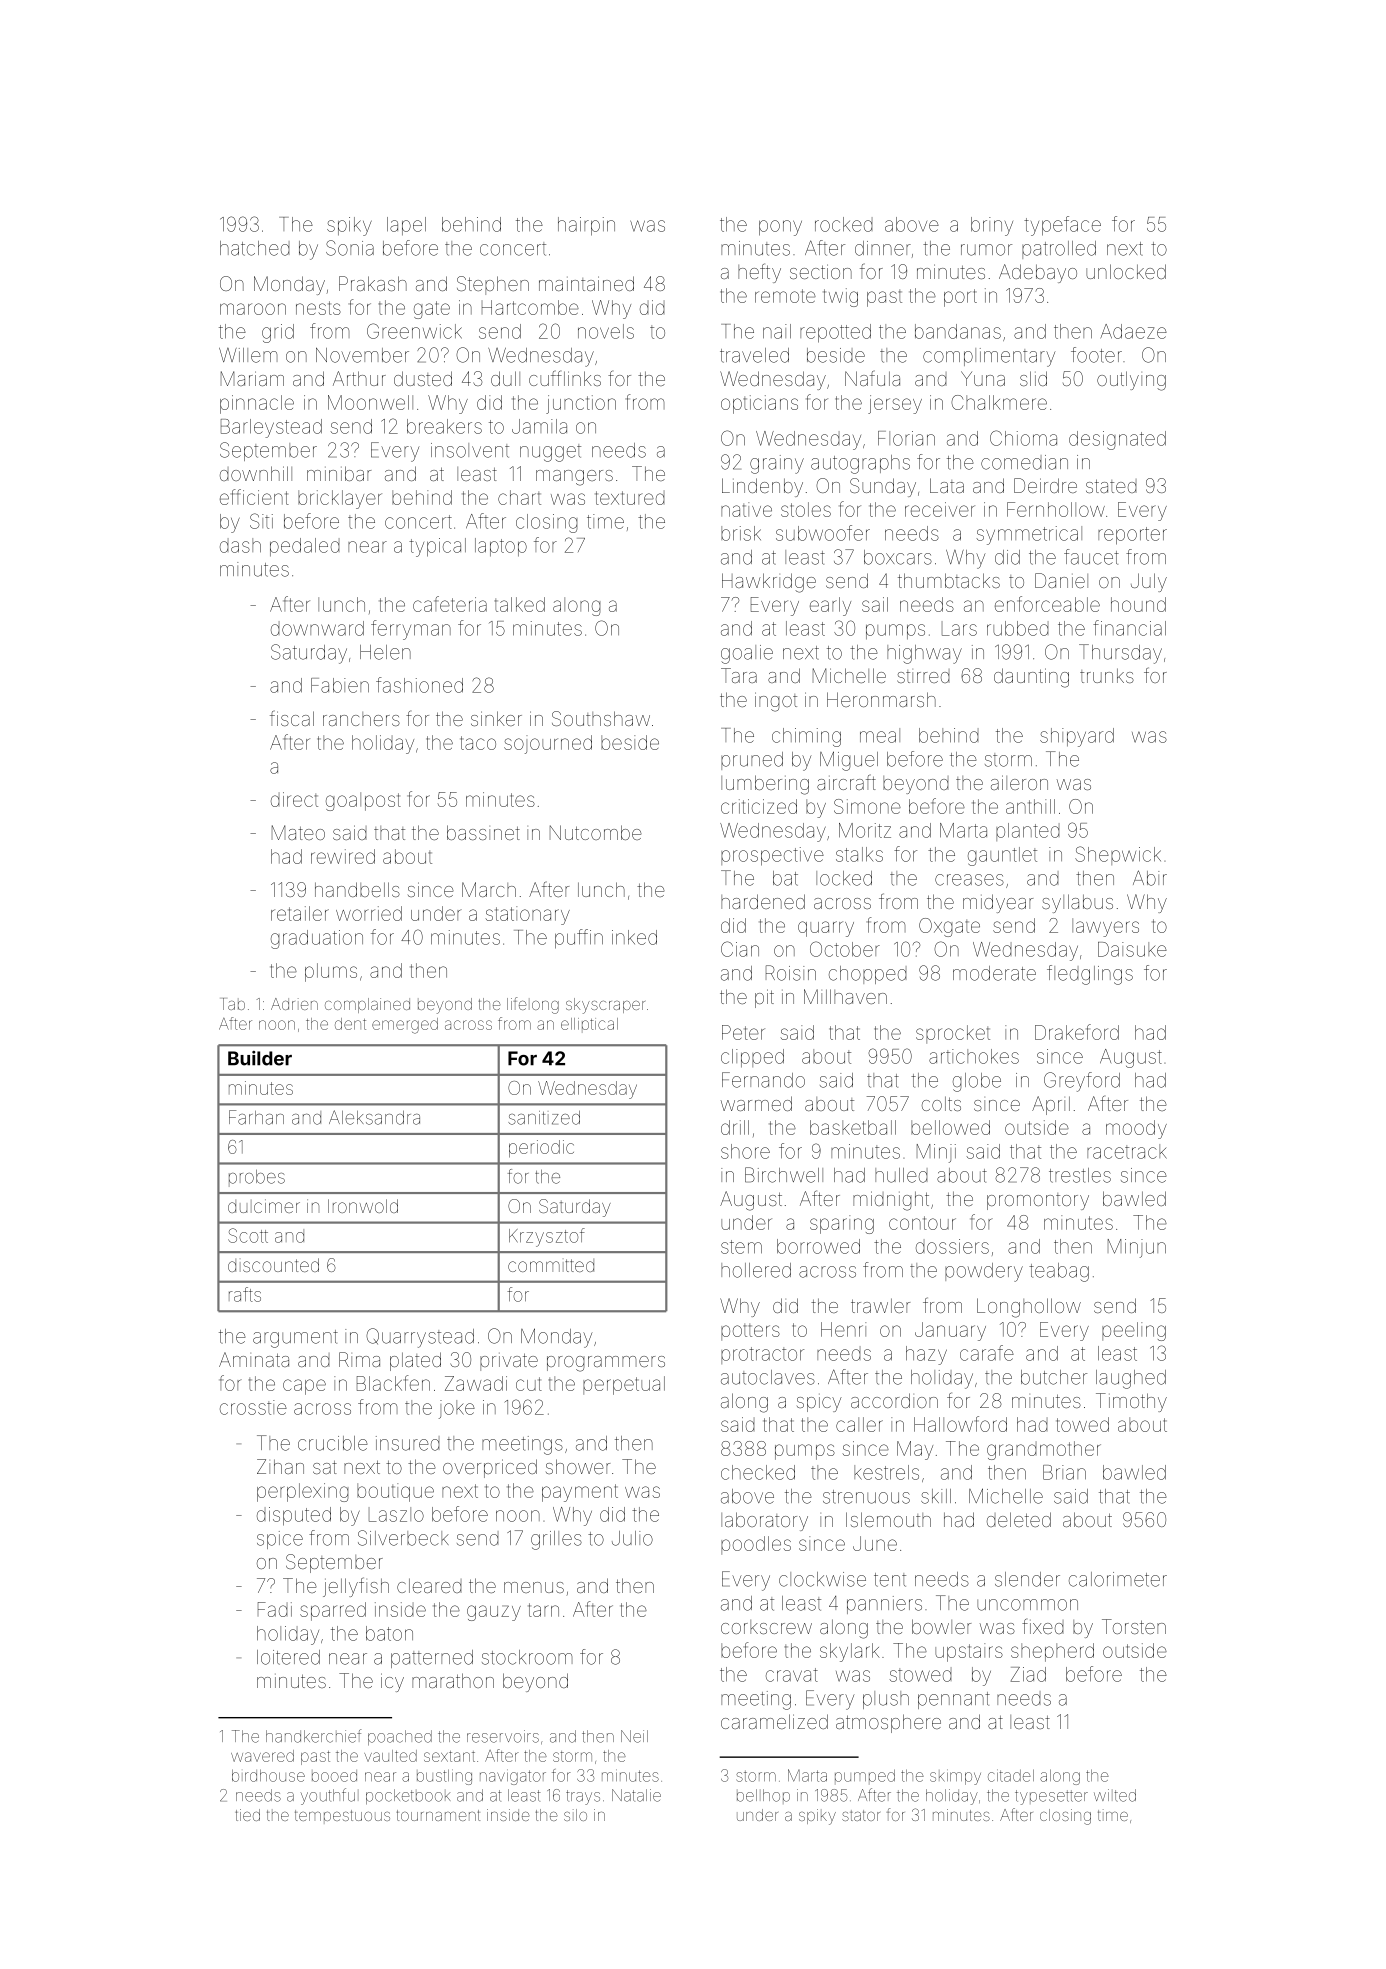 The width and height of the document is (1386, 1969). Describe the element at coordinates (350, 1024) in the document. I see `dent` at that location.
